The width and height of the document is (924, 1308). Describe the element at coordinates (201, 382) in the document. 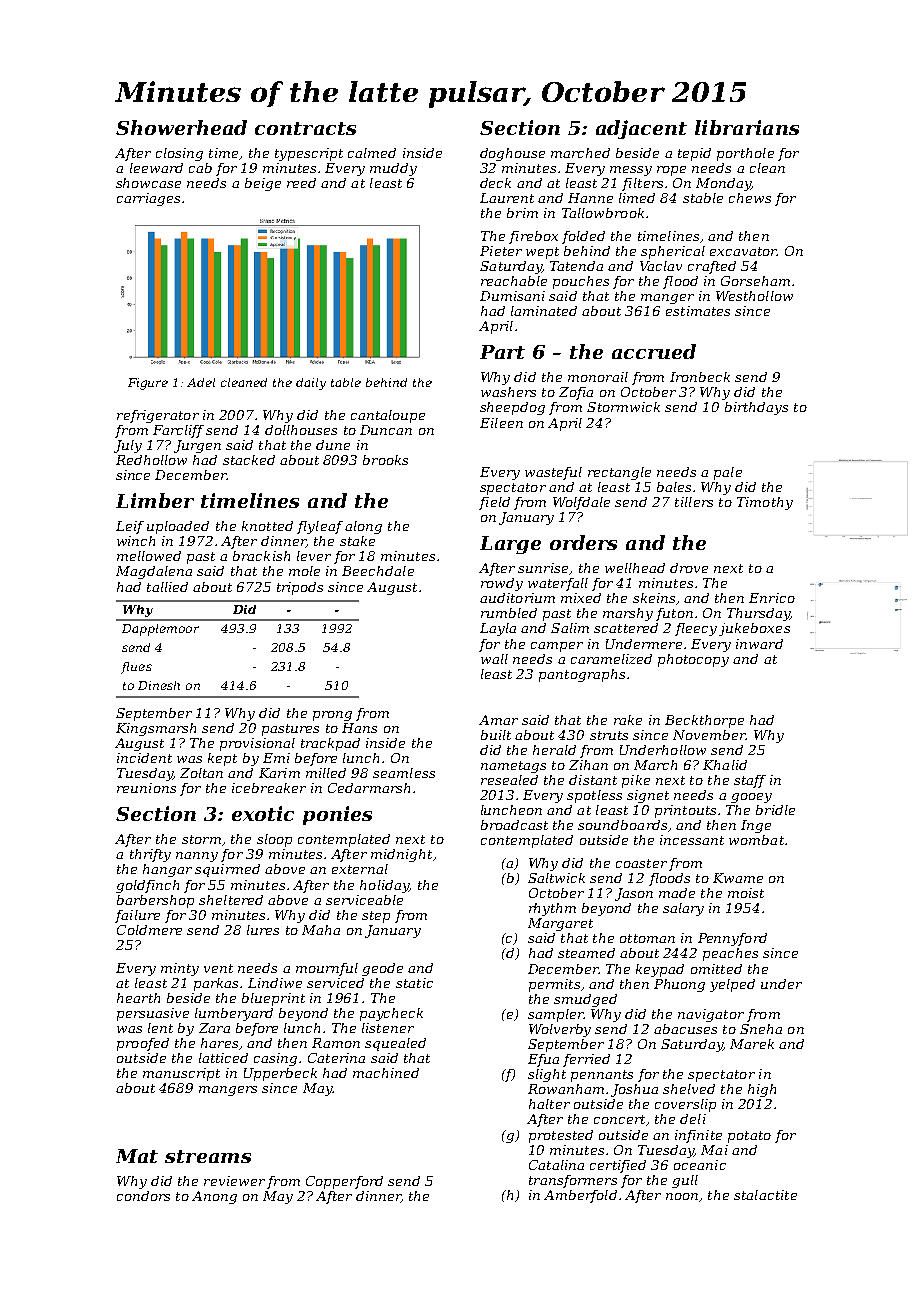

I see `Adel` at that location.
